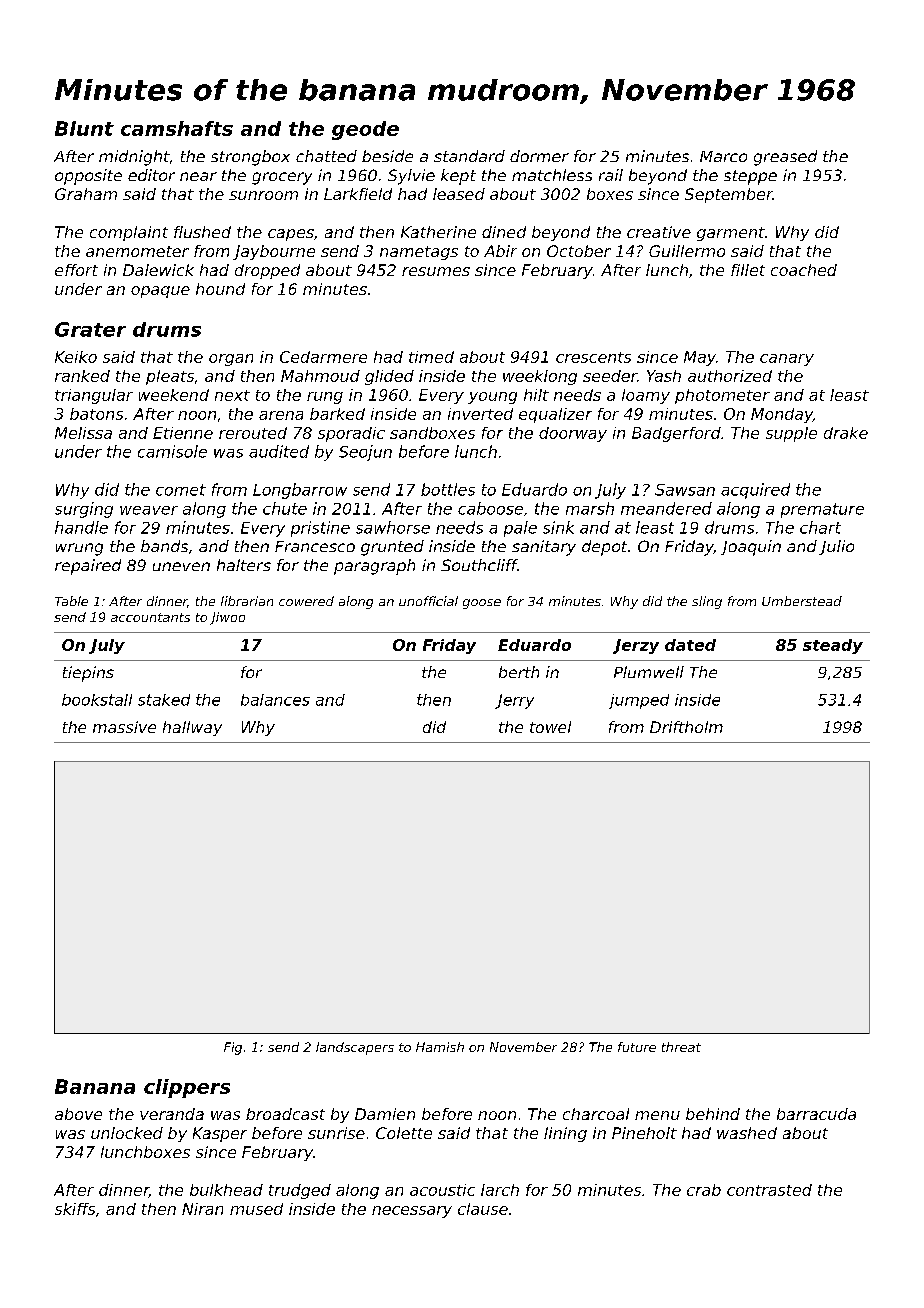 Image resolution: width=924 pixels, height=1308 pixels. Describe the element at coordinates (787, 360) in the image. I see `canary` at that location.
